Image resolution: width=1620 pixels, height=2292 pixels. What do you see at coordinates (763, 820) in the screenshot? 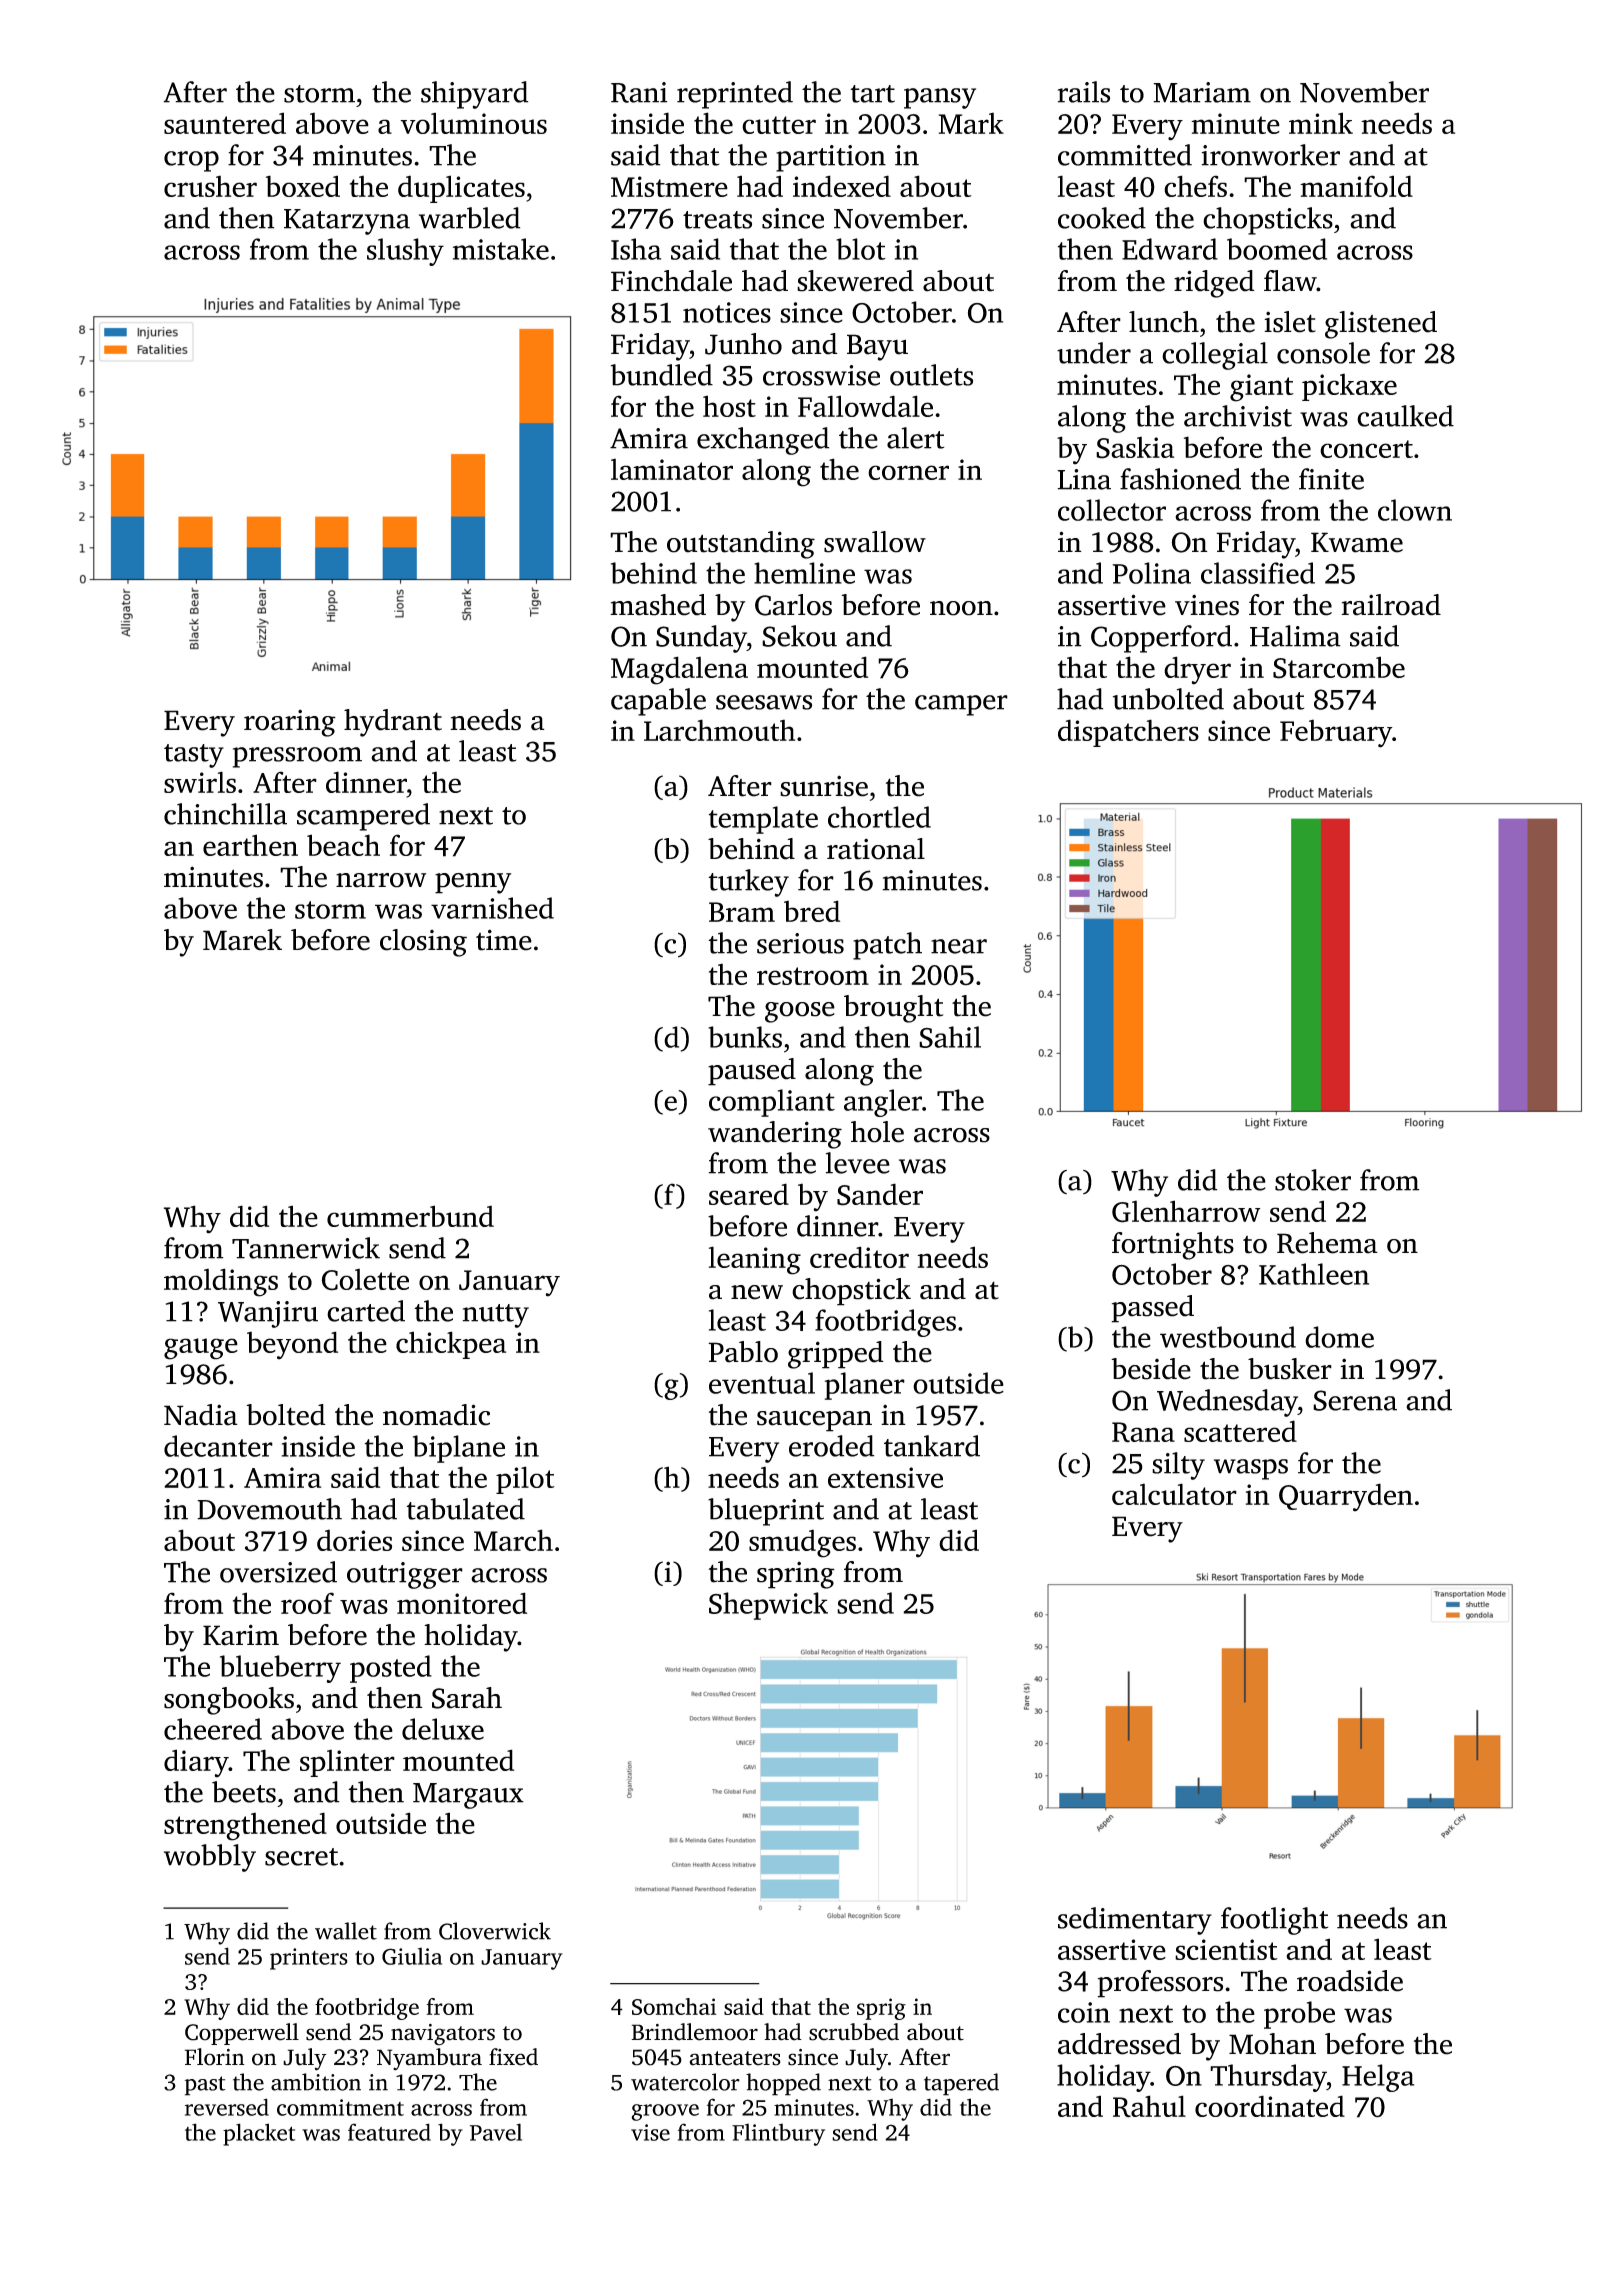
I see `template` at bounding box center [763, 820].
